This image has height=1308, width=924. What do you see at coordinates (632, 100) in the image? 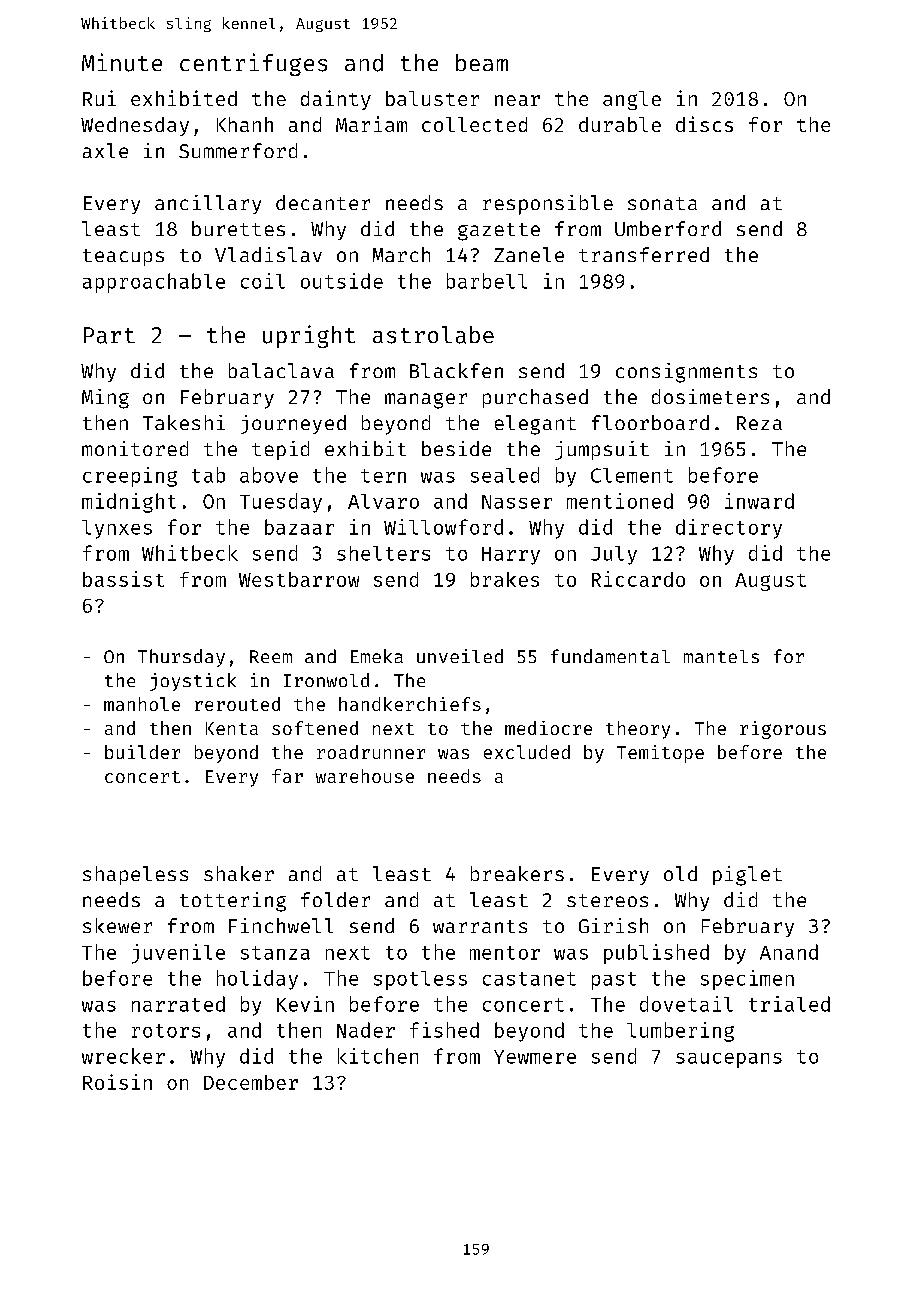
I see `angle` at bounding box center [632, 100].
